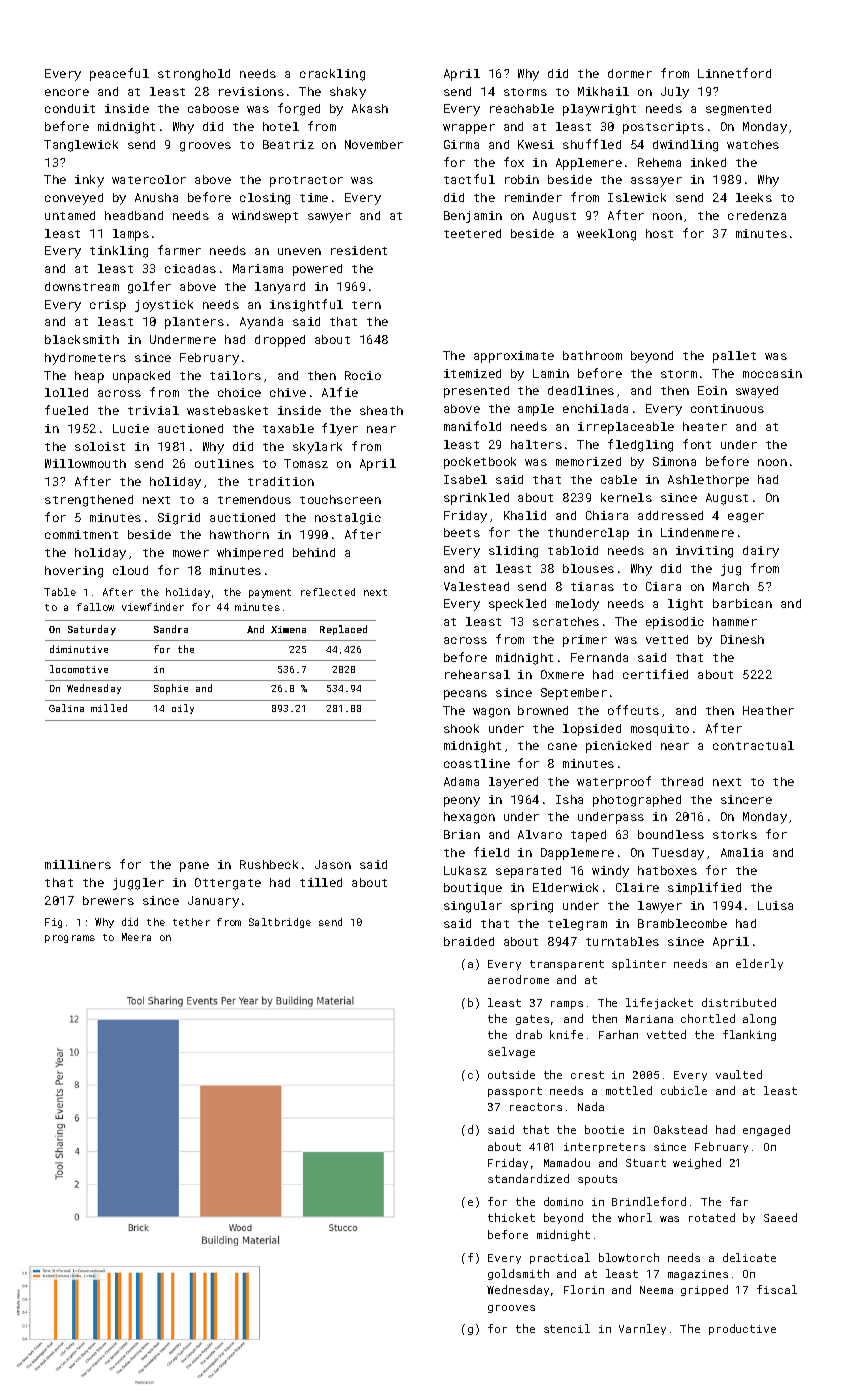  Describe the element at coordinates (761, 552) in the image. I see `dairy` at that location.
